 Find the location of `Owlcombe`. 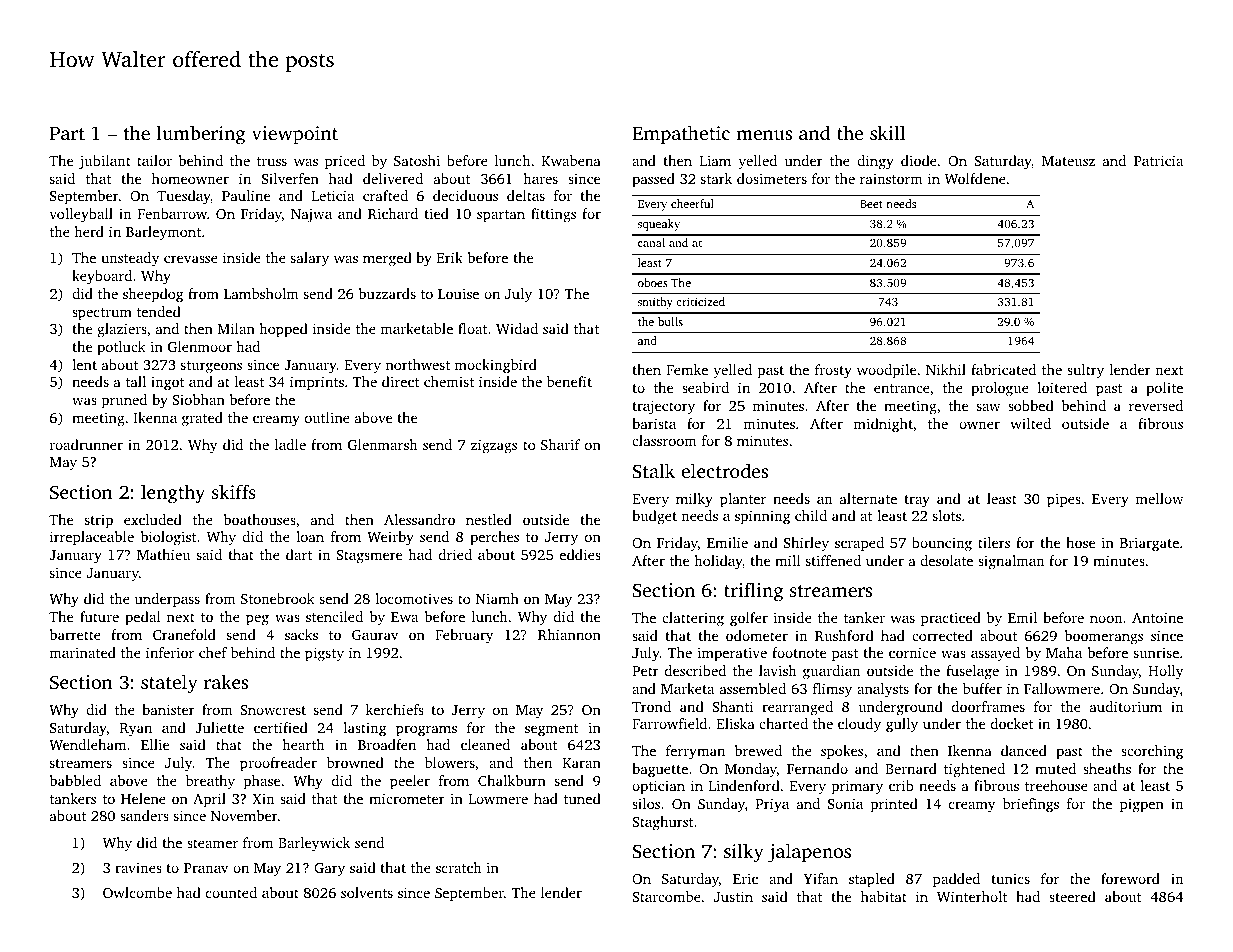

Owlcombe is located at coordinates (137, 892).
